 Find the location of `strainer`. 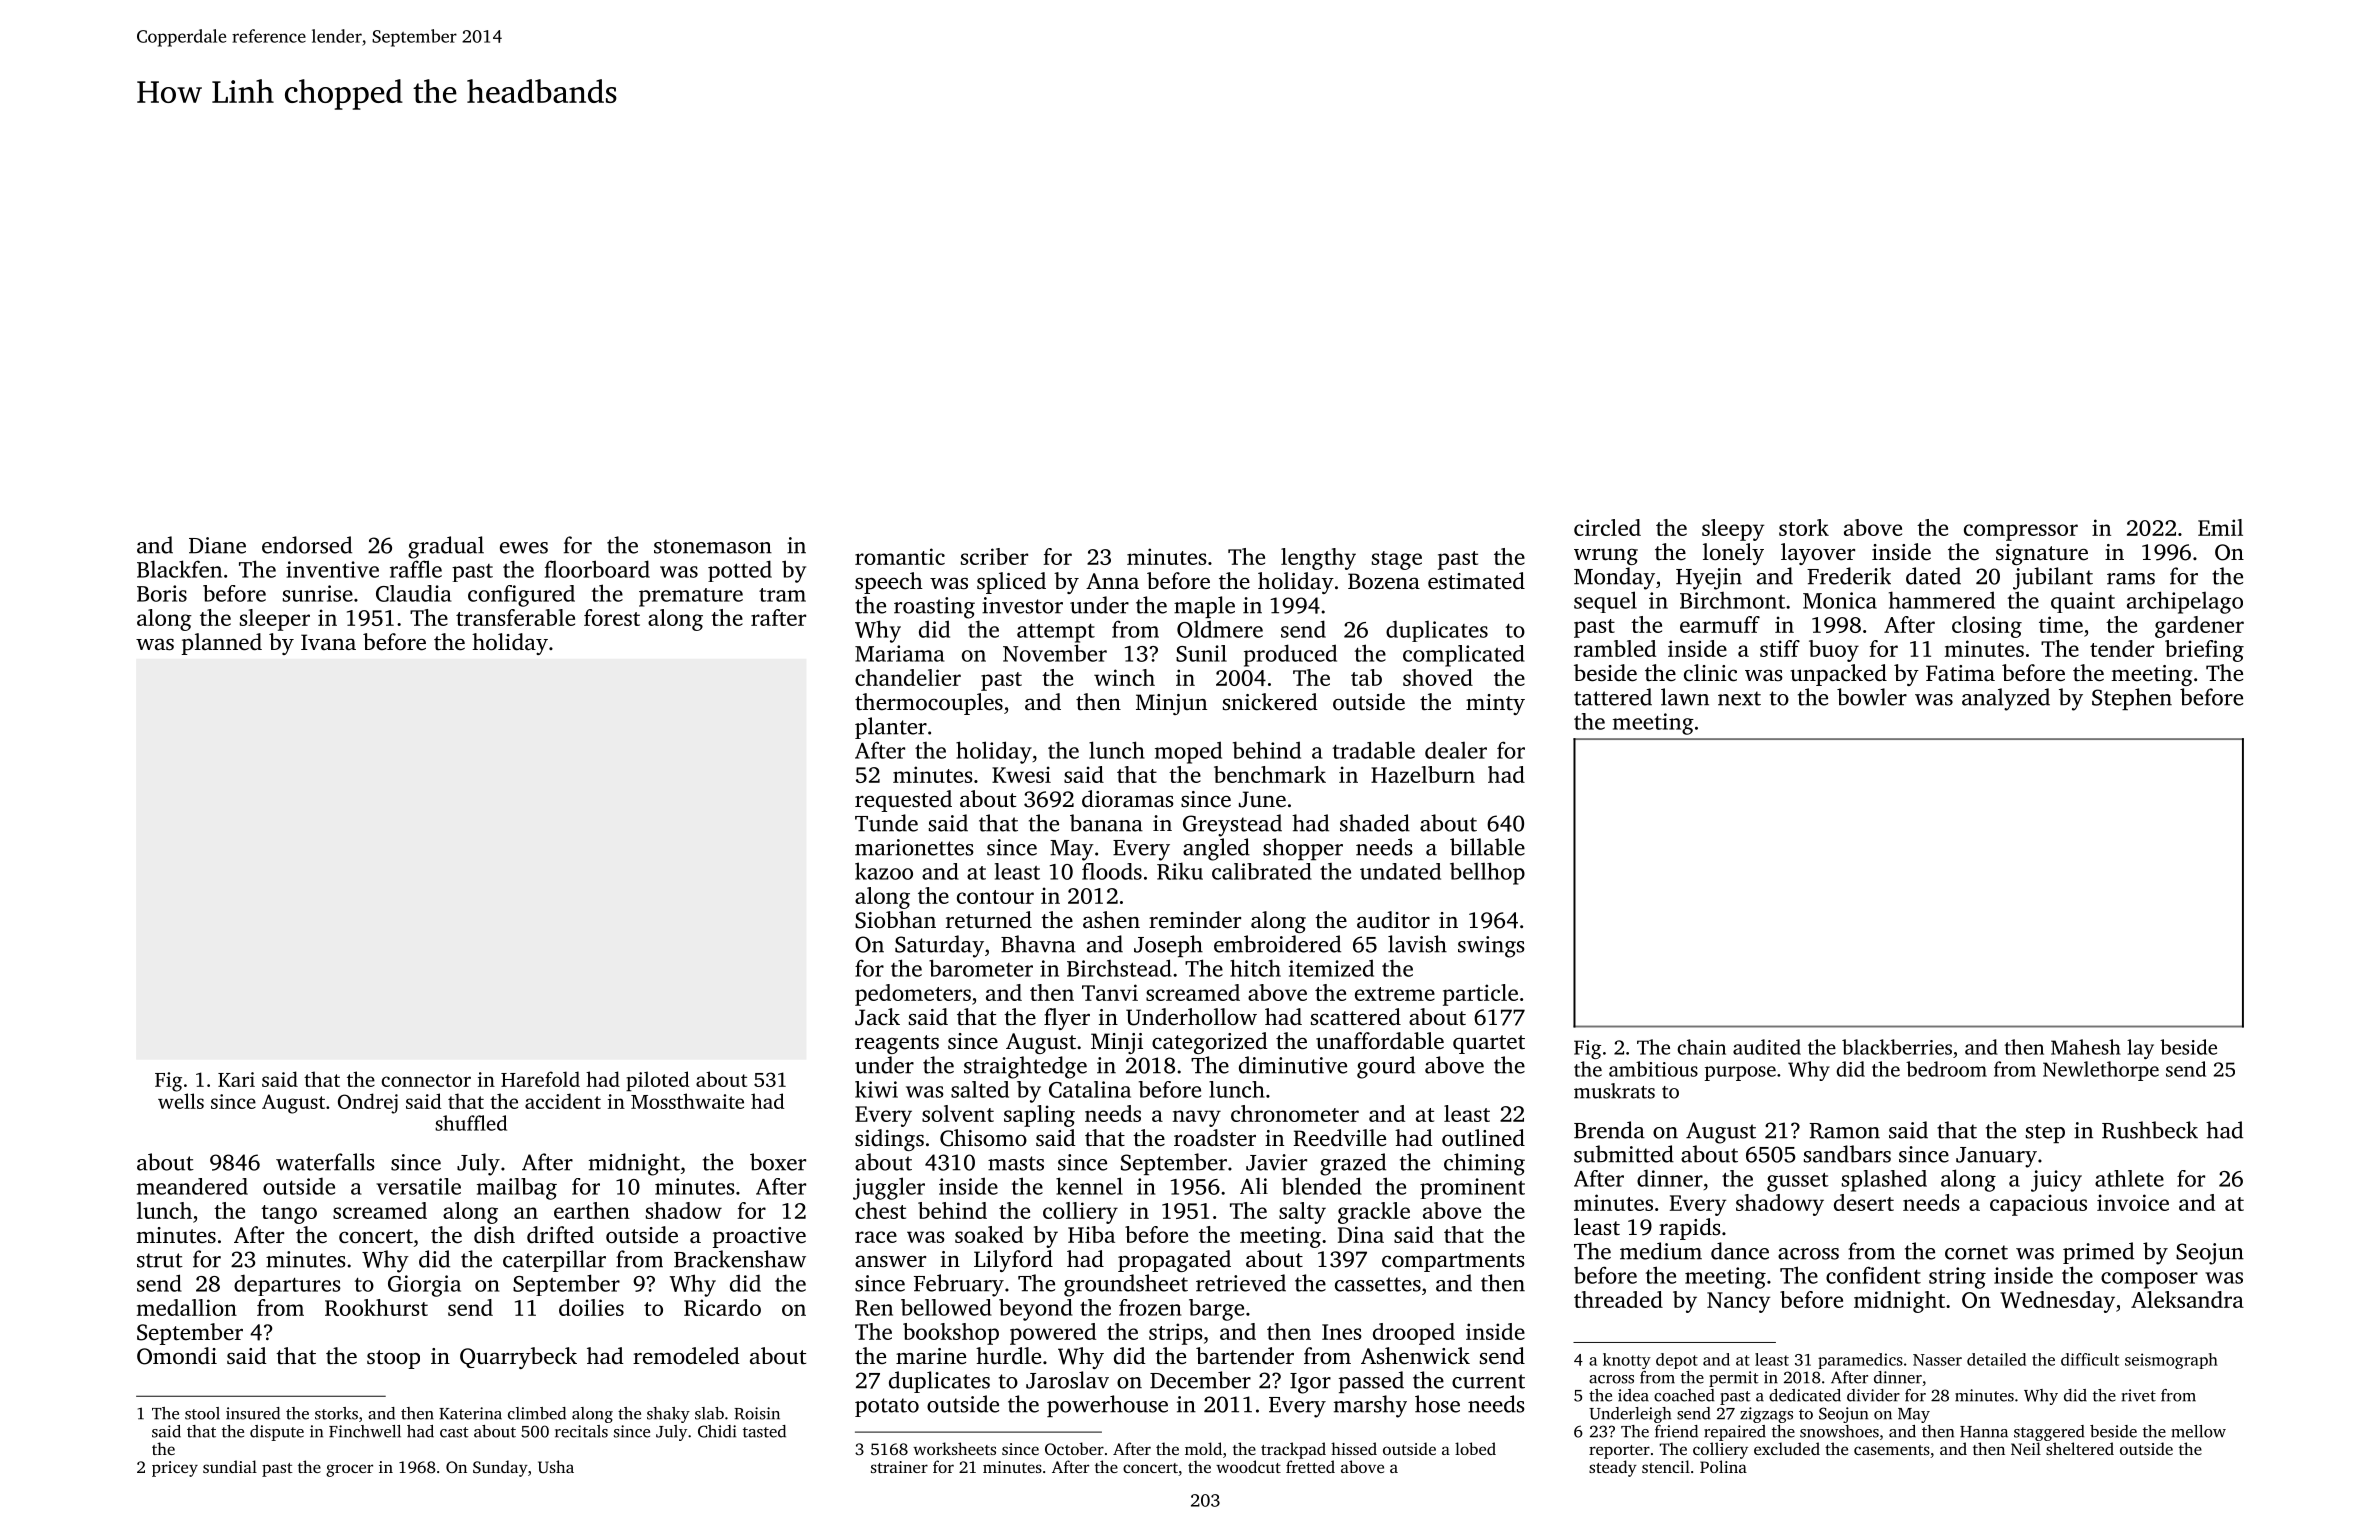

strainer is located at coordinates (899, 1467).
